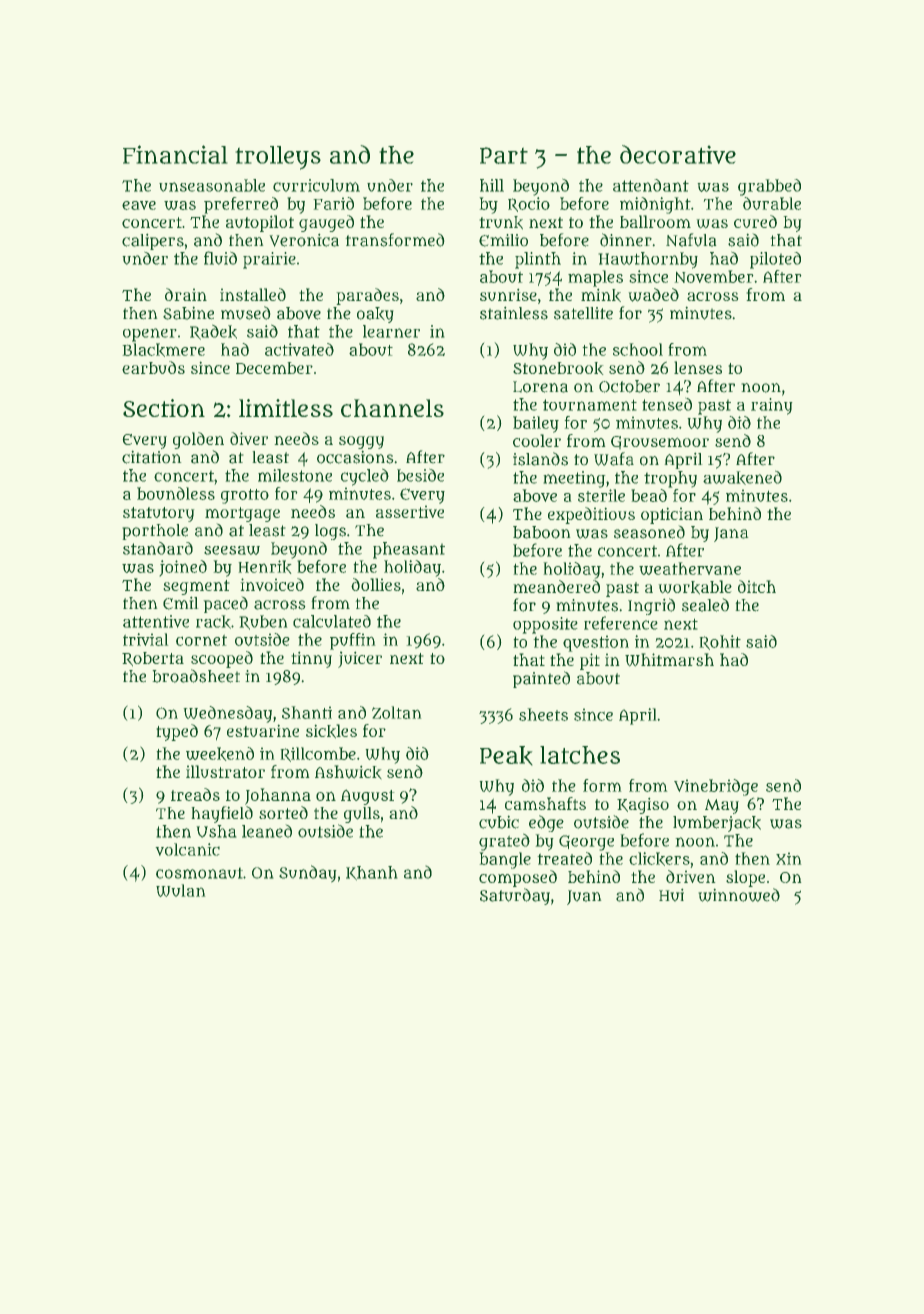 The width and height of the image is (924, 1314). What do you see at coordinates (274, 368) in the image?
I see `December` at bounding box center [274, 368].
